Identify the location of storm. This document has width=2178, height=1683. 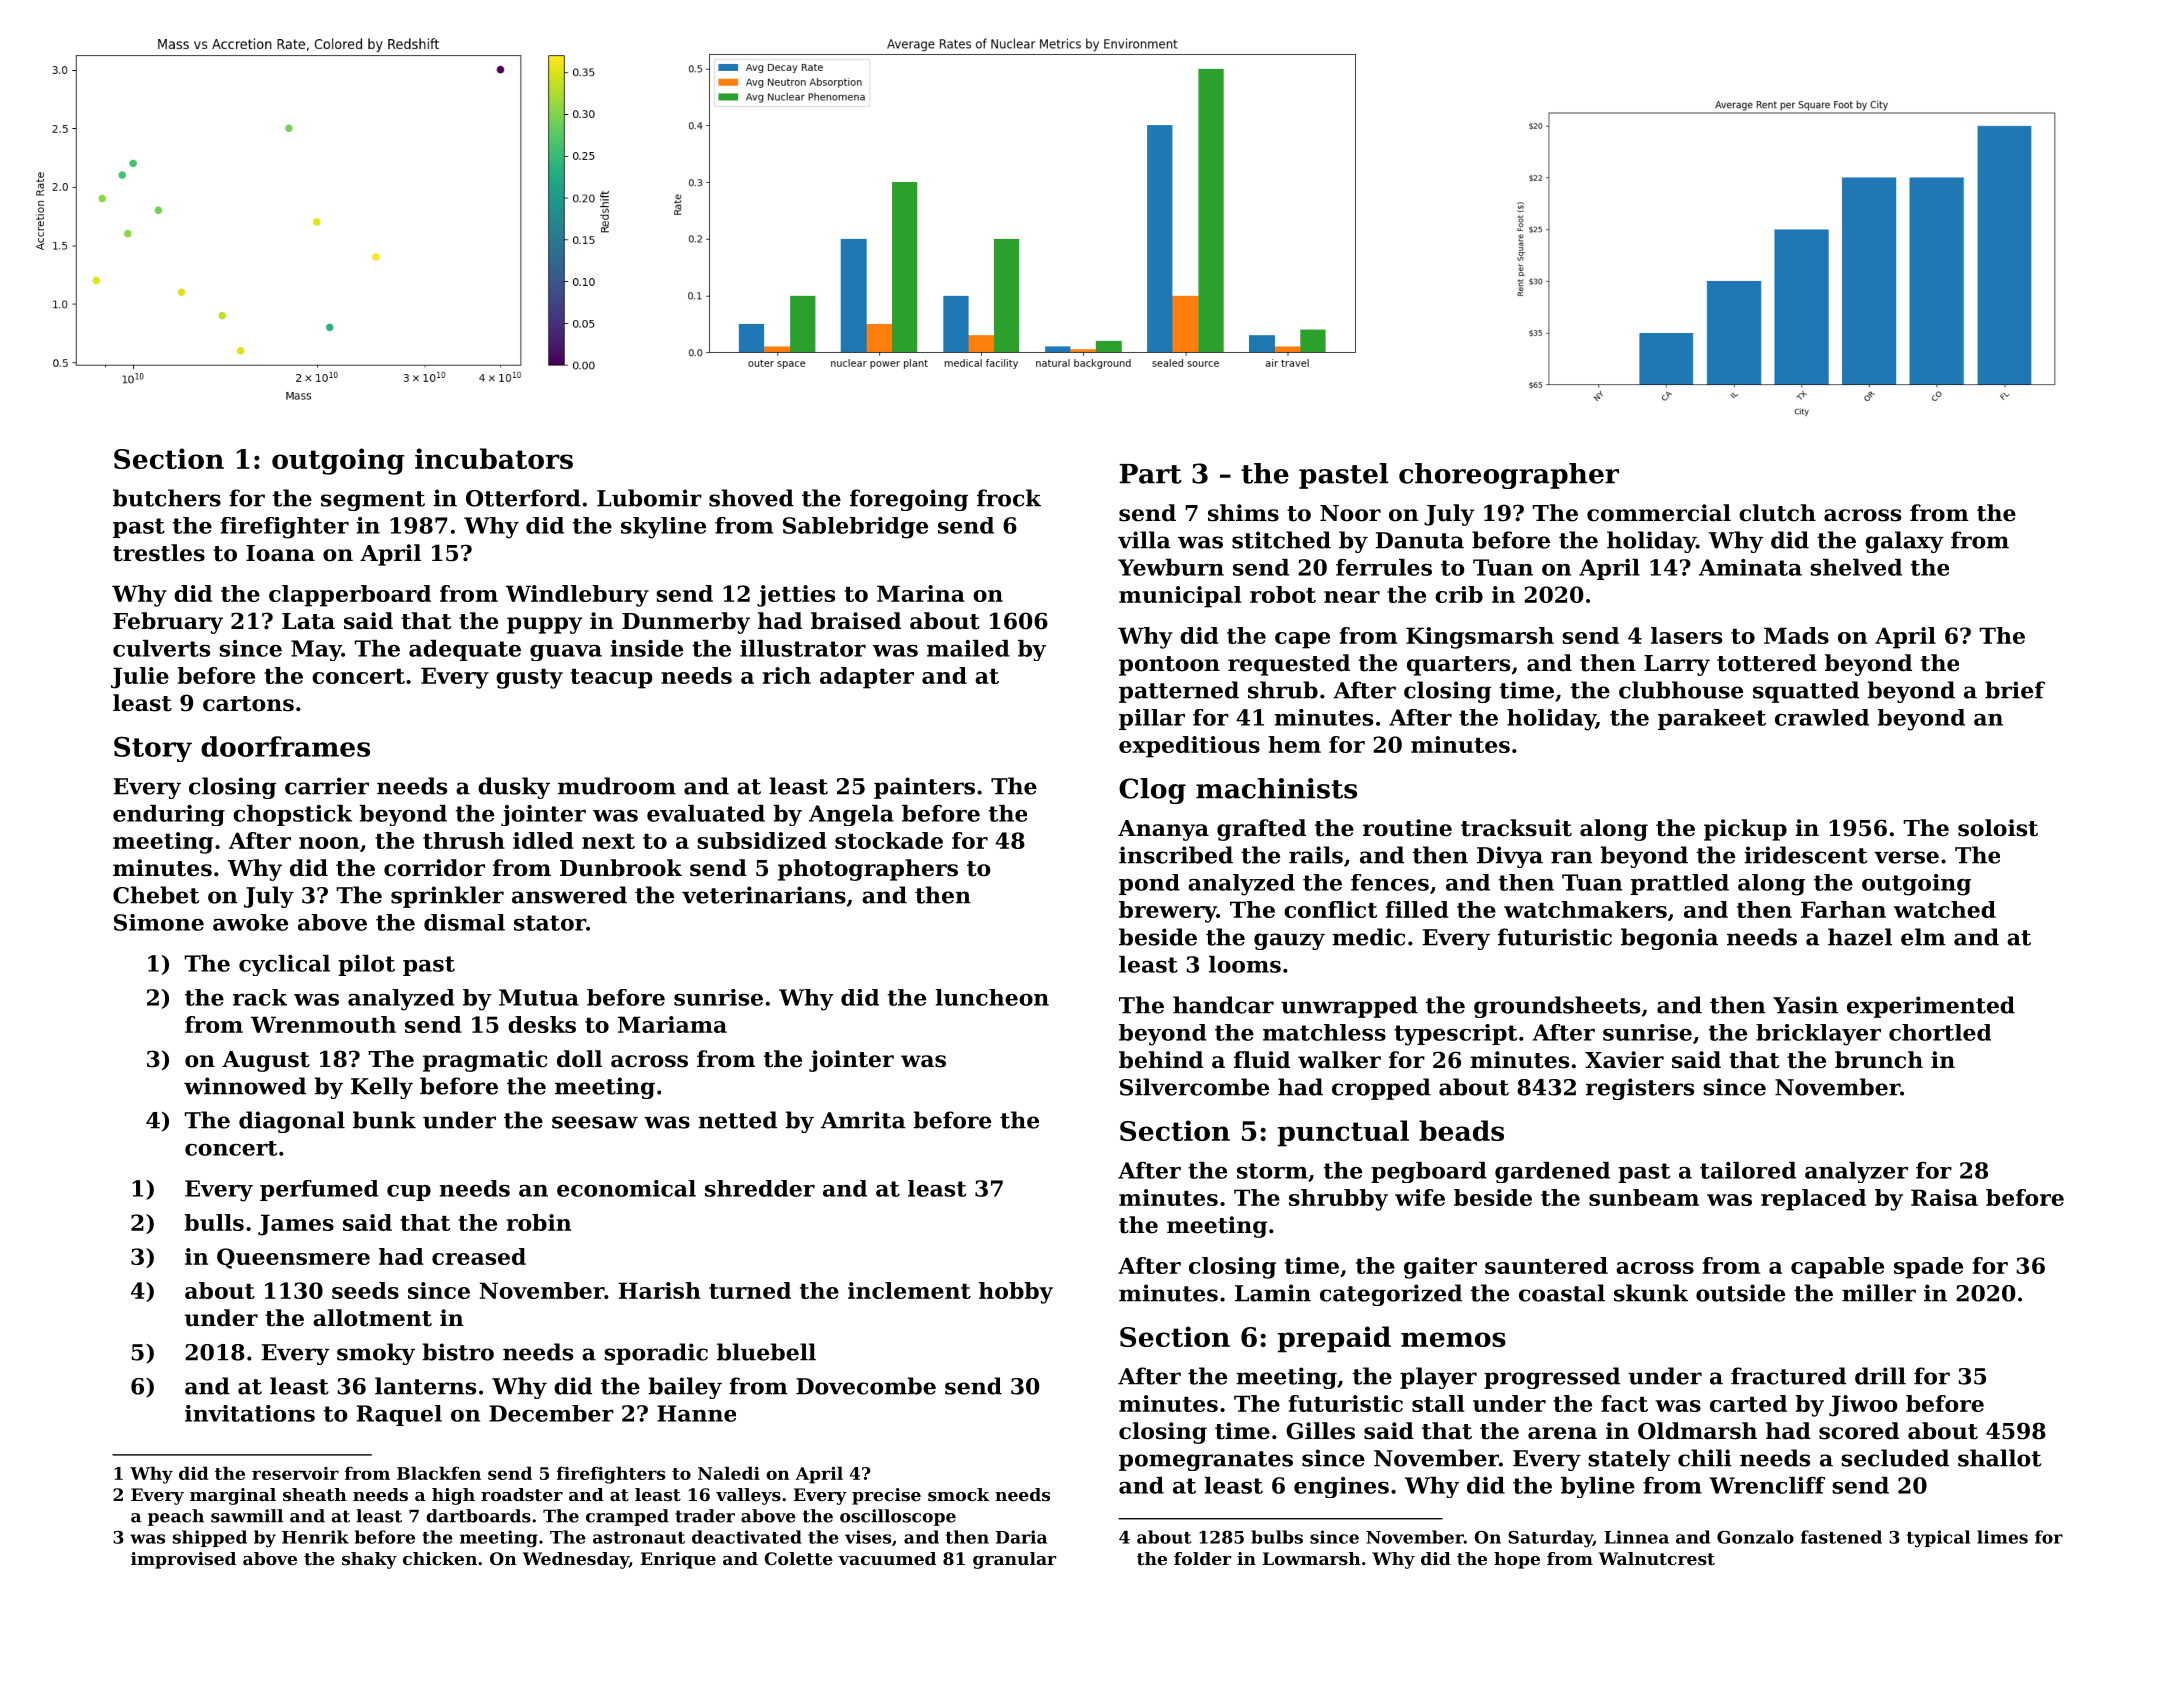
(1272, 1171).
